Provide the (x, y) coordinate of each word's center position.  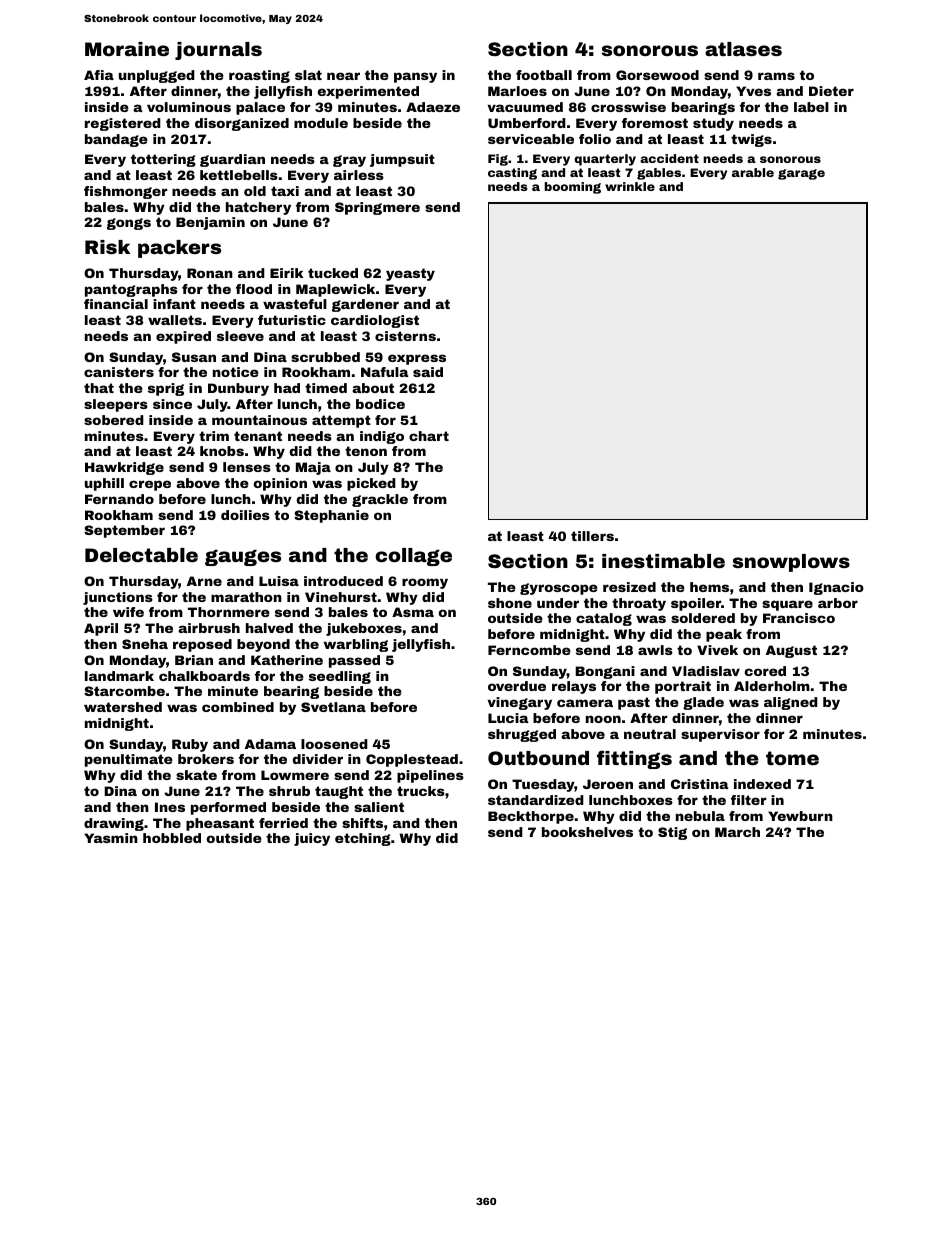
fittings (634, 759)
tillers (592, 536)
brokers (206, 759)
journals (218, 51)
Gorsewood (657, 75)
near (343, 76)
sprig (166, 389)
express (417, 359)
